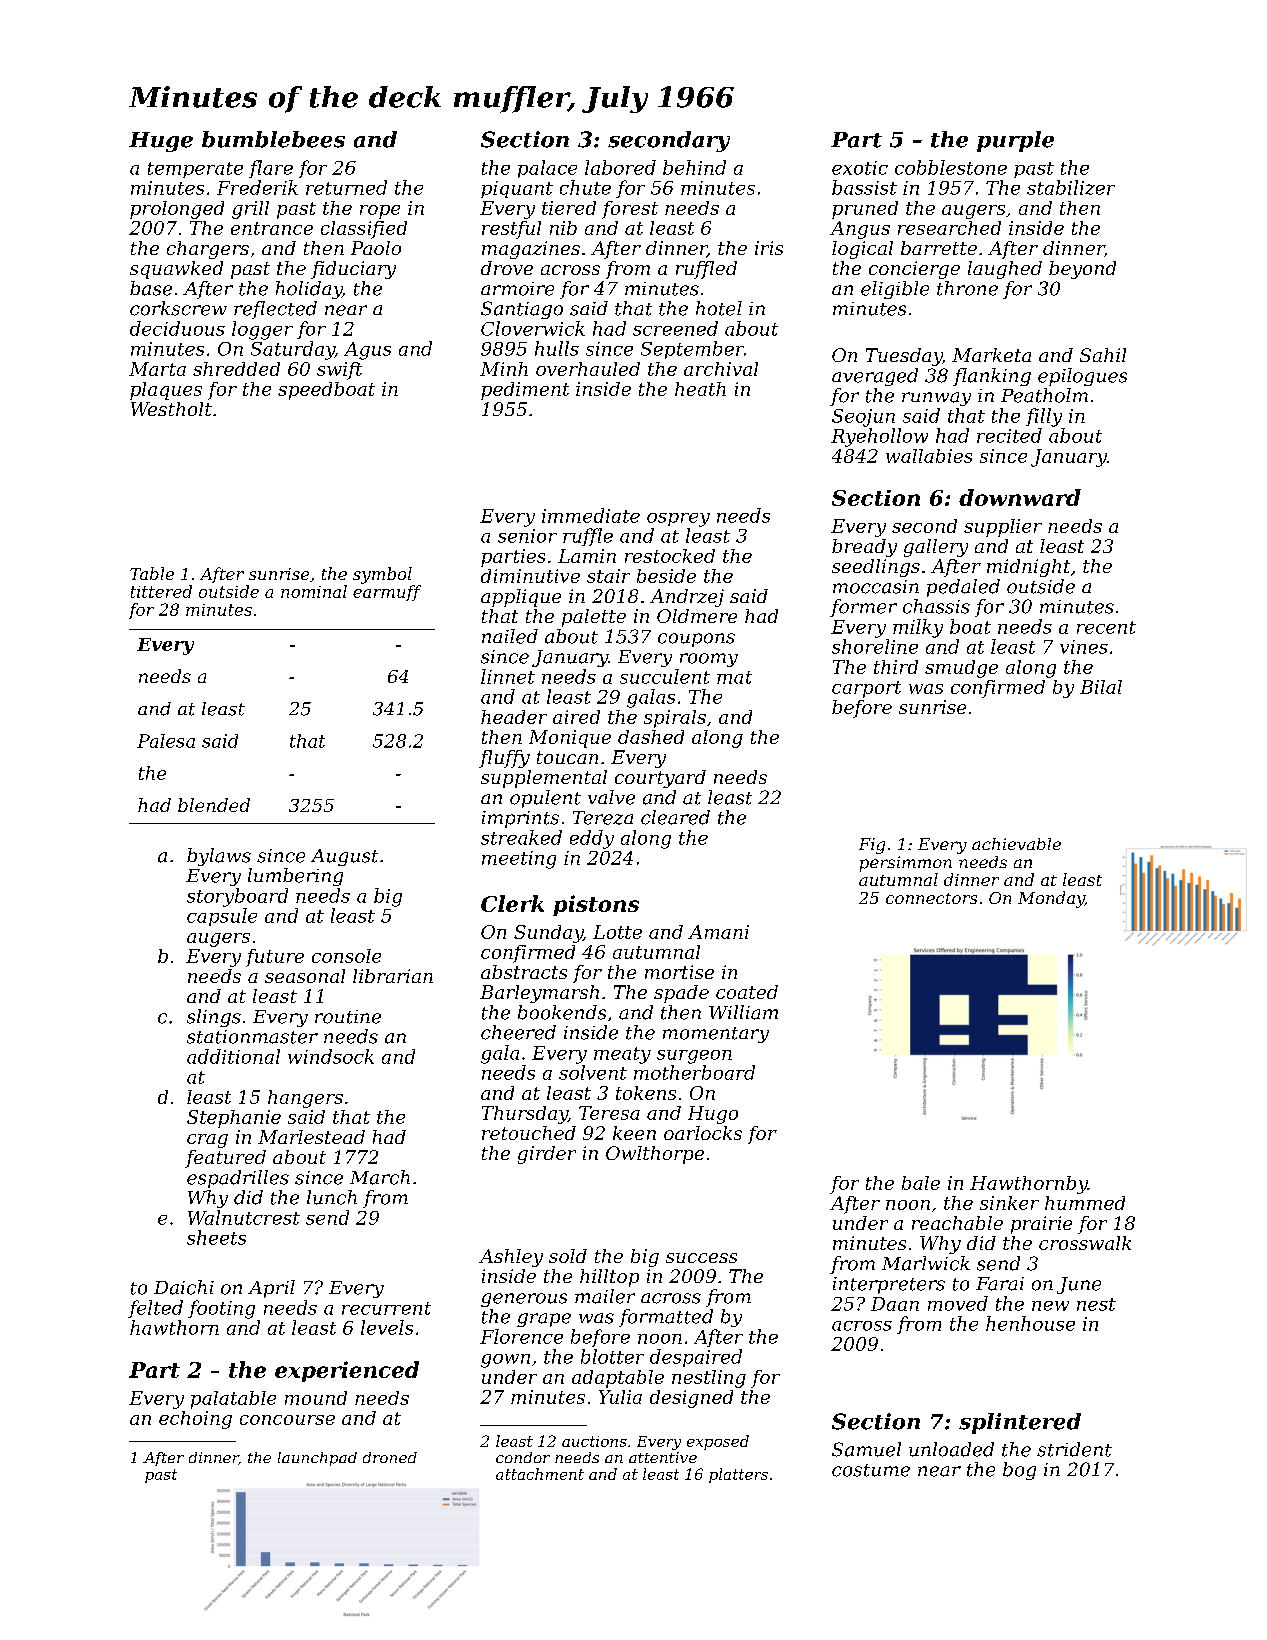  What do you see at coordinates (963, 588) in the screenshot?
I see `pedaled` at bounding box center [963, 588].
